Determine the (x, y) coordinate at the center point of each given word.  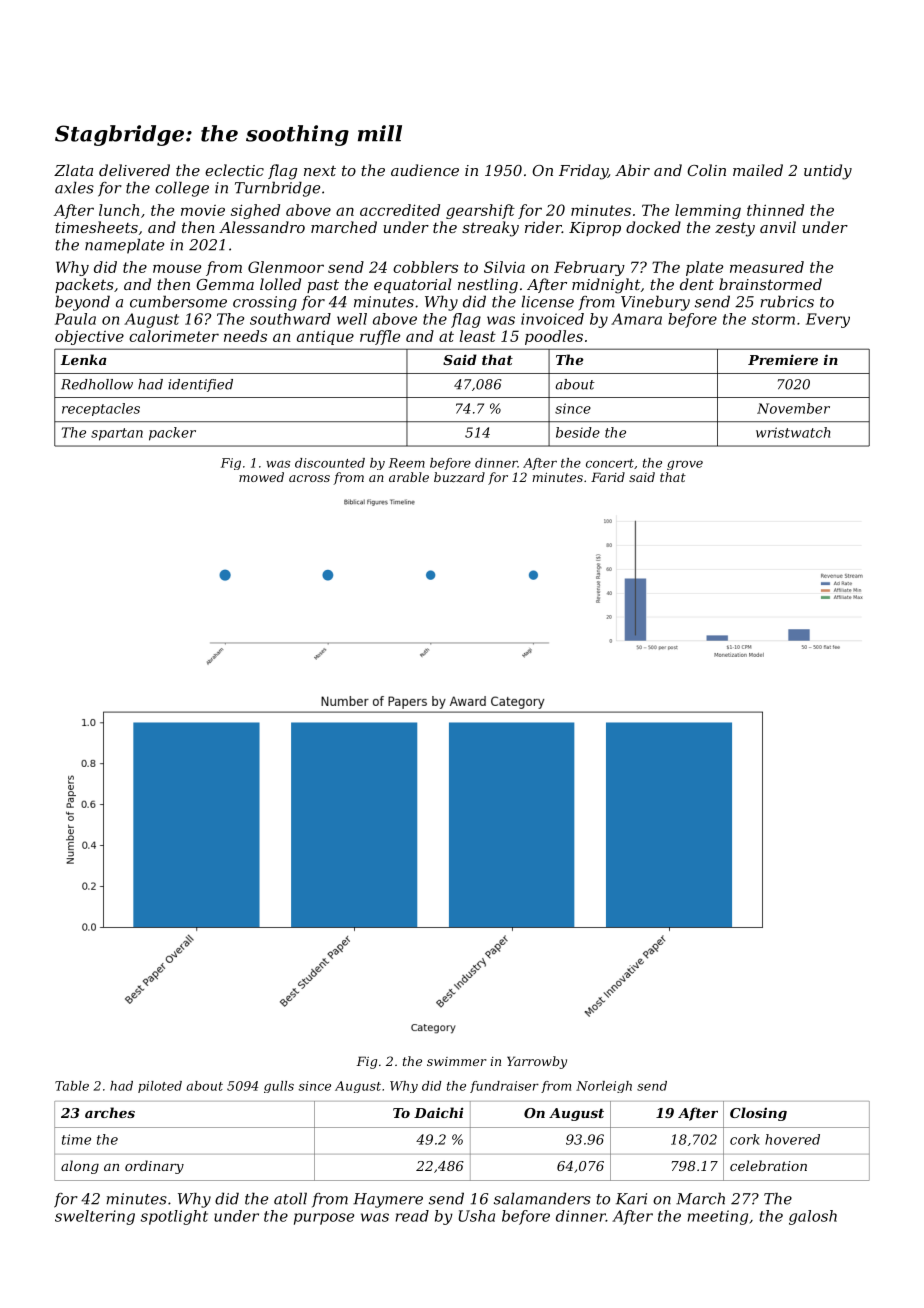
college (182, 189)
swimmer (457, 1061)
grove (685, 465)
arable (409, 477)
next (320, 170)
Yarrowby (537, 1062)
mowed (261, 477)
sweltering (95, 1217)
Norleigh (604, 1087)
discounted (330, 463)
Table (72, 1086)
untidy (828, 172)
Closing (758, 1114)
